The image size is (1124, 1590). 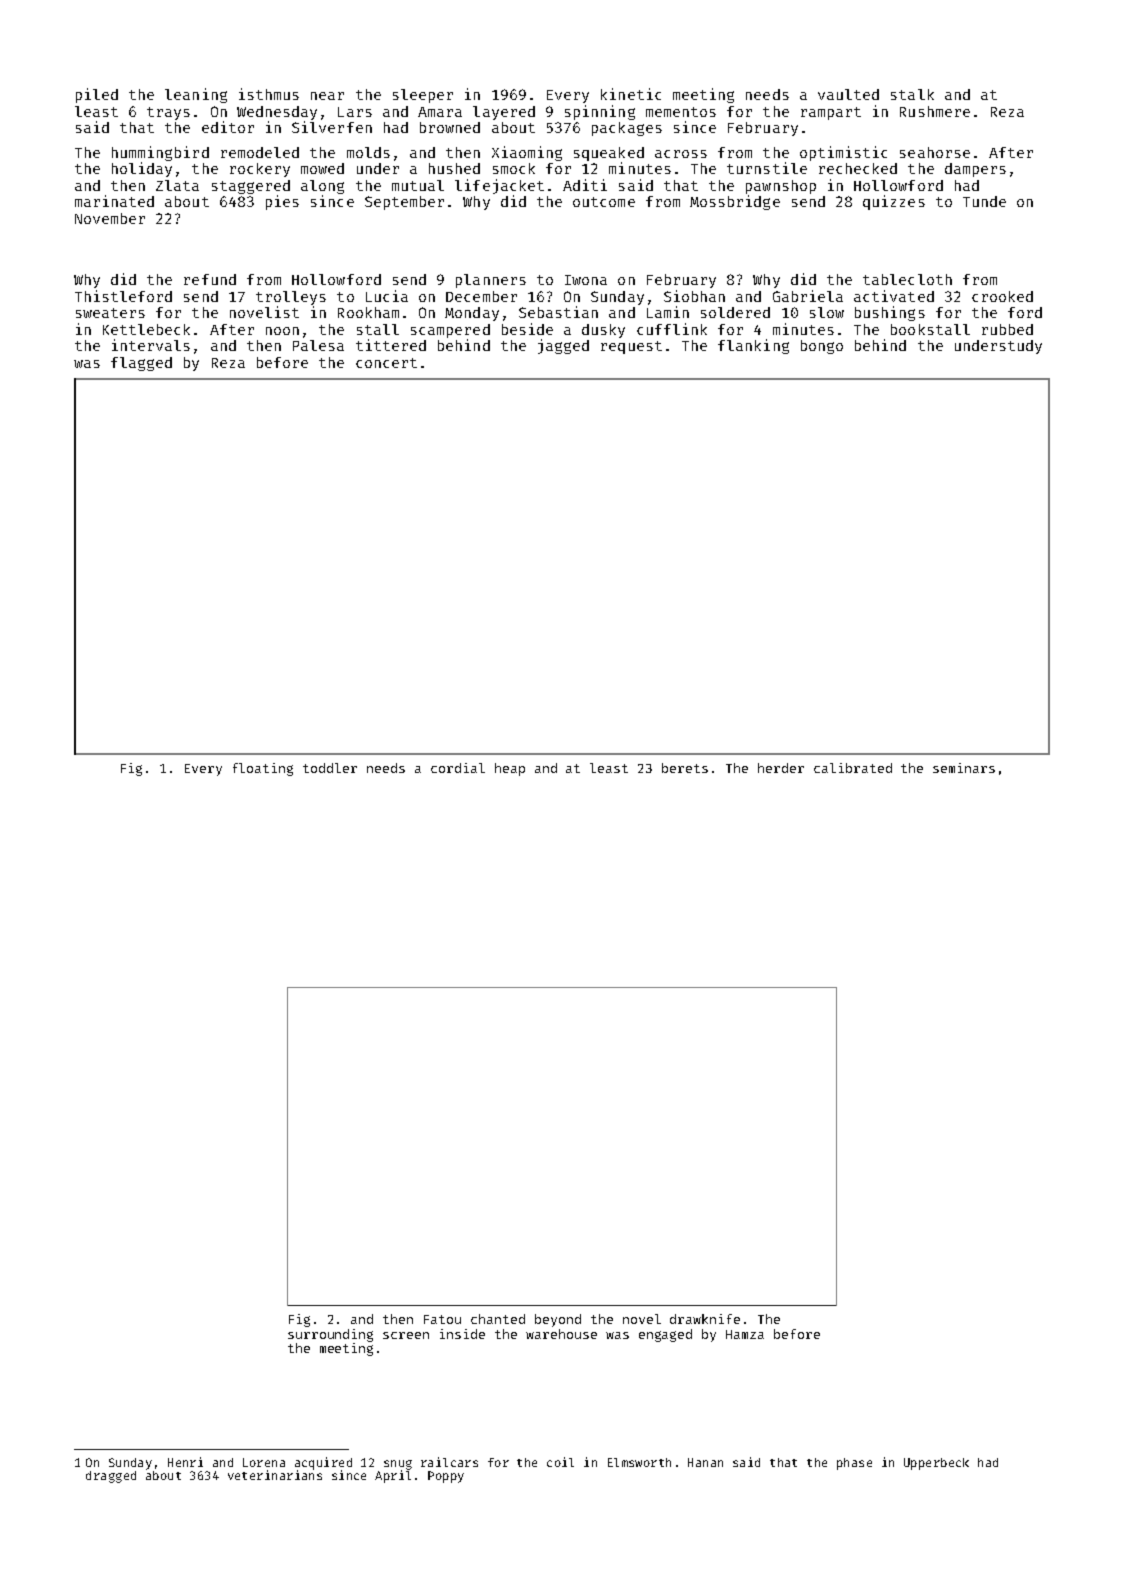 What do you see at coordinates (264, 1462) in the screenshot?
I see `Lorena` at bounding box center [264, 1462].
